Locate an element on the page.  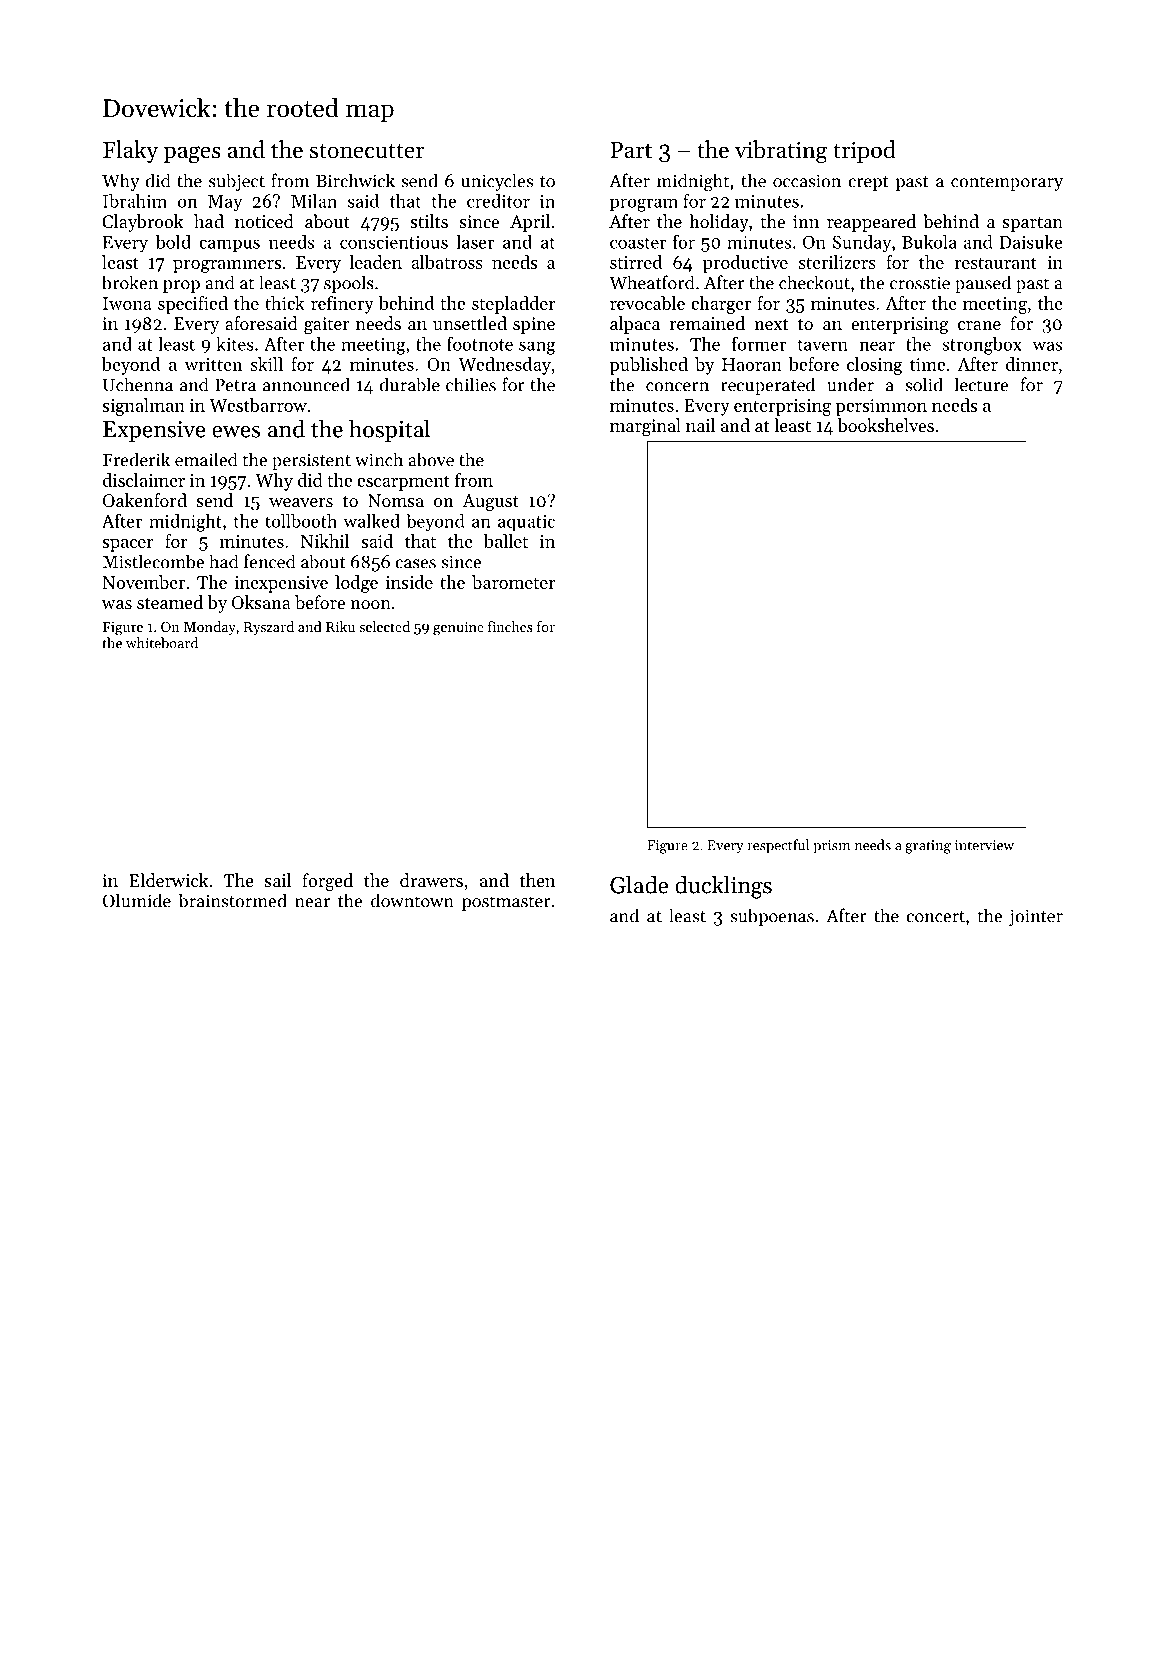
productive is located at coordinates (745, 264).
